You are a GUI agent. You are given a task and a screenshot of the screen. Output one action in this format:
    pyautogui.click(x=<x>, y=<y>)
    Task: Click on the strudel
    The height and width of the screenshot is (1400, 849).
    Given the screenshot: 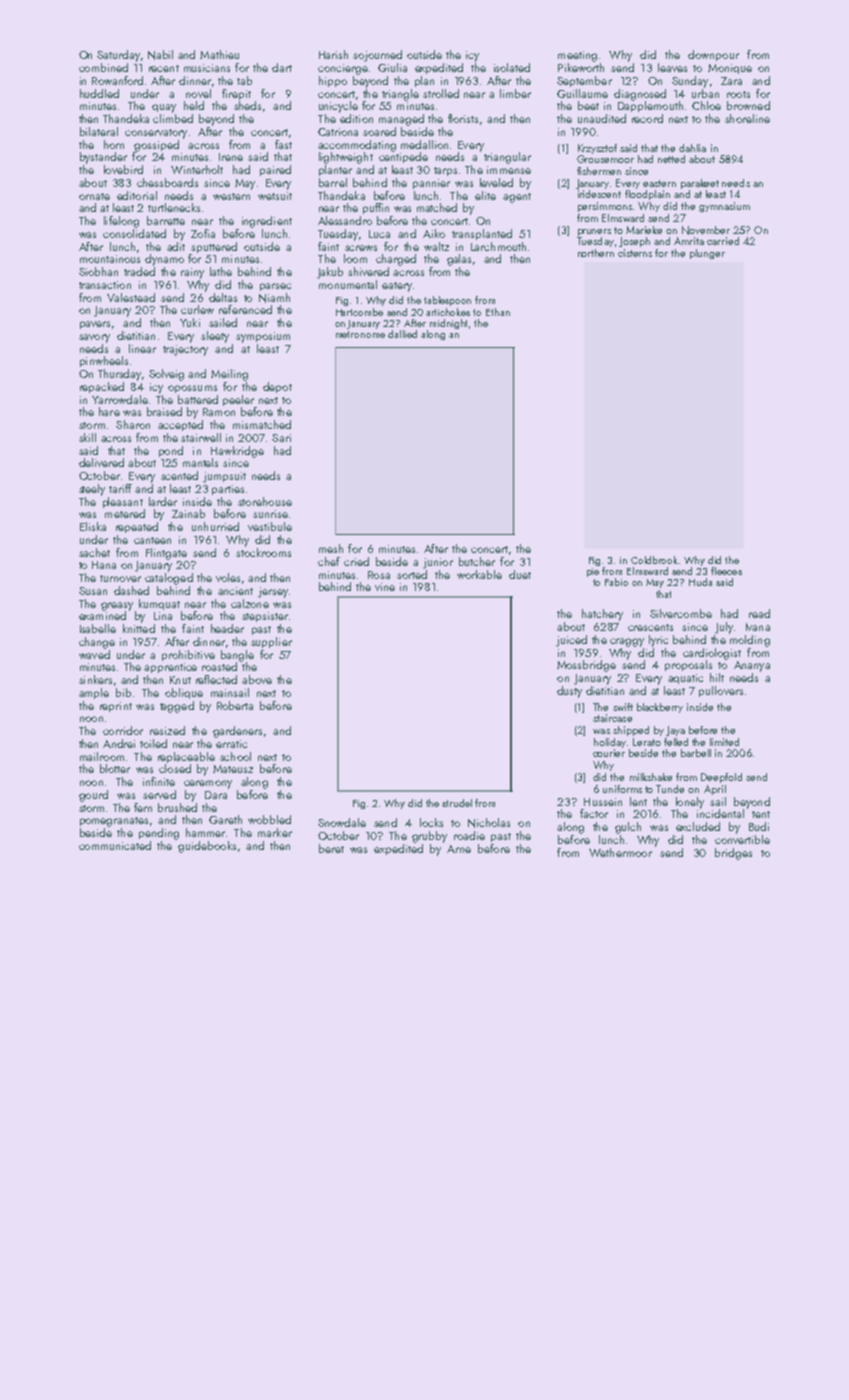 What is the action you would take?
    pyautogui.click(x=457, y=803)
